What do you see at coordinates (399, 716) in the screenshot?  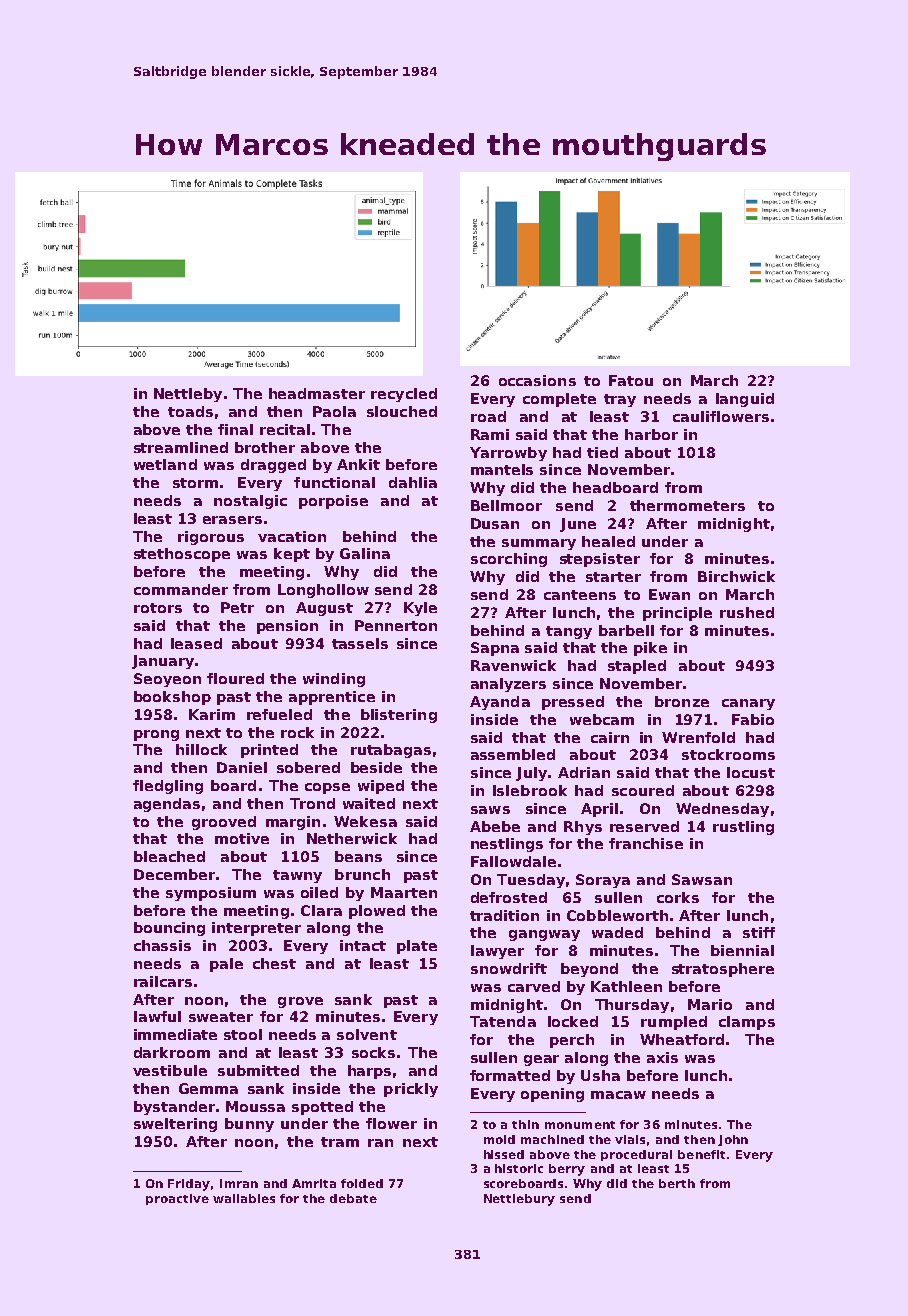 I see `blistering` at bounding box center [399, 716].
